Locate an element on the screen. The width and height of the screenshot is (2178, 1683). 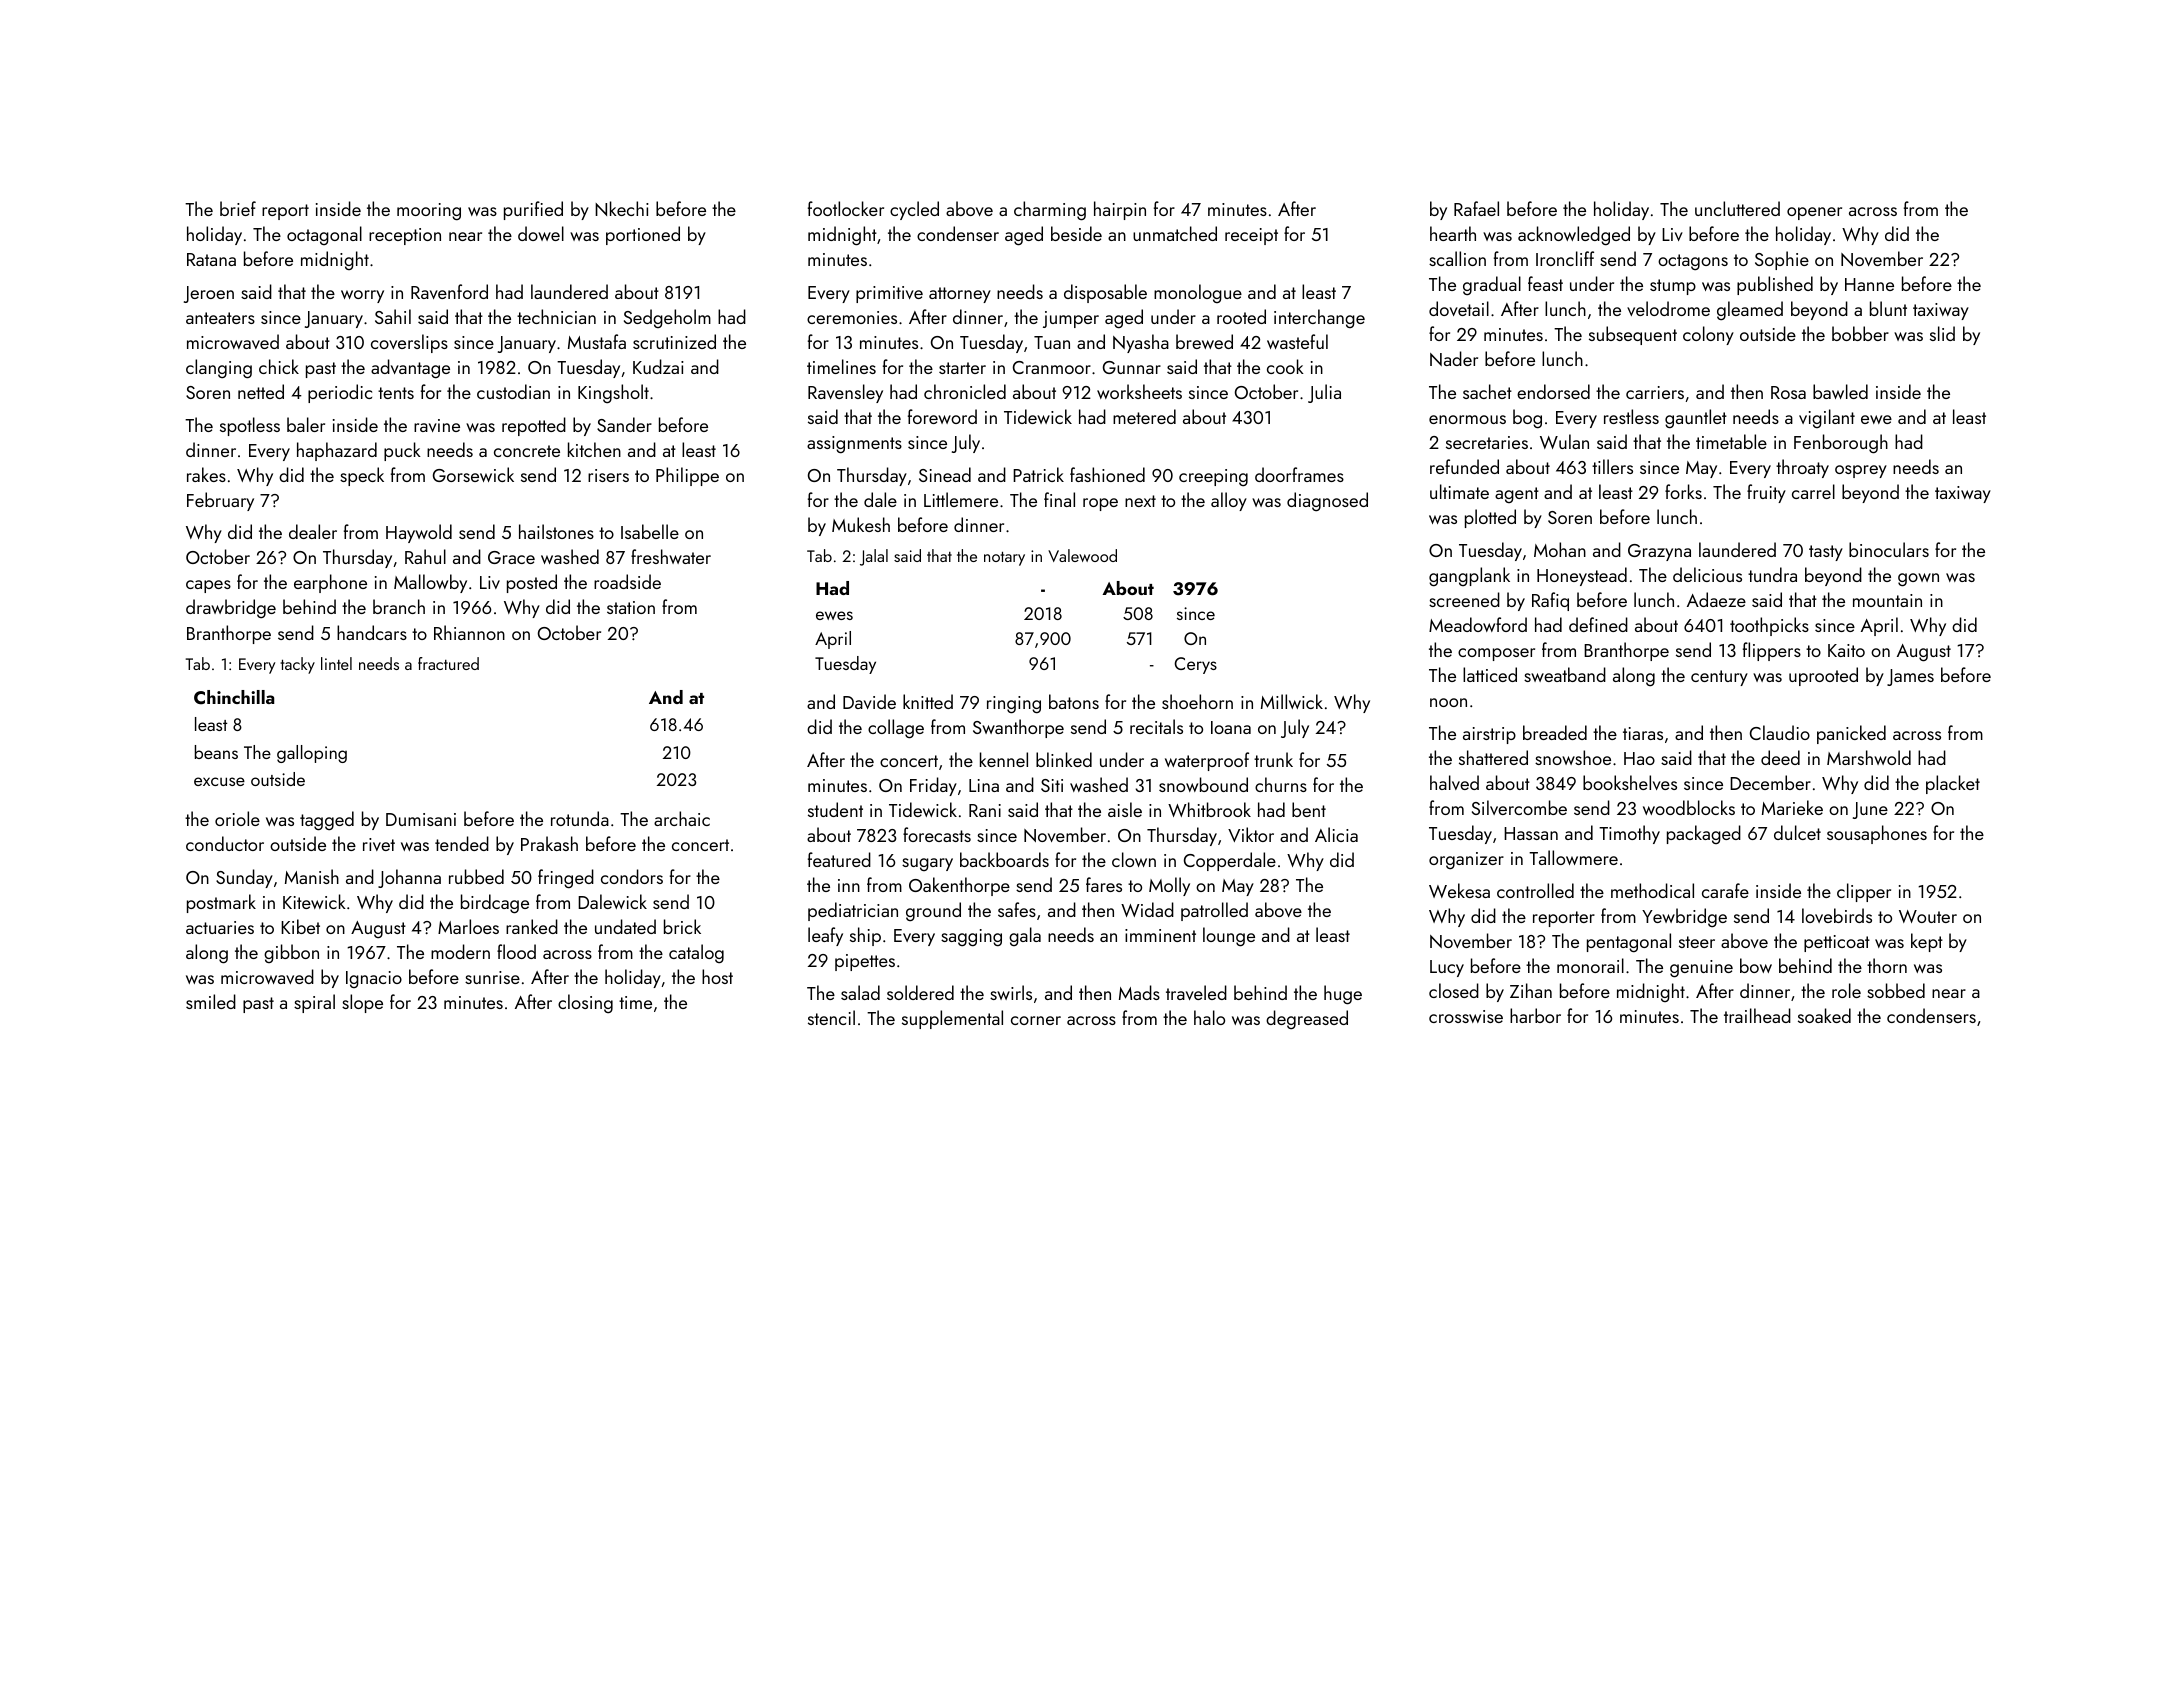
cycled is located at coordinates (914, 210).
